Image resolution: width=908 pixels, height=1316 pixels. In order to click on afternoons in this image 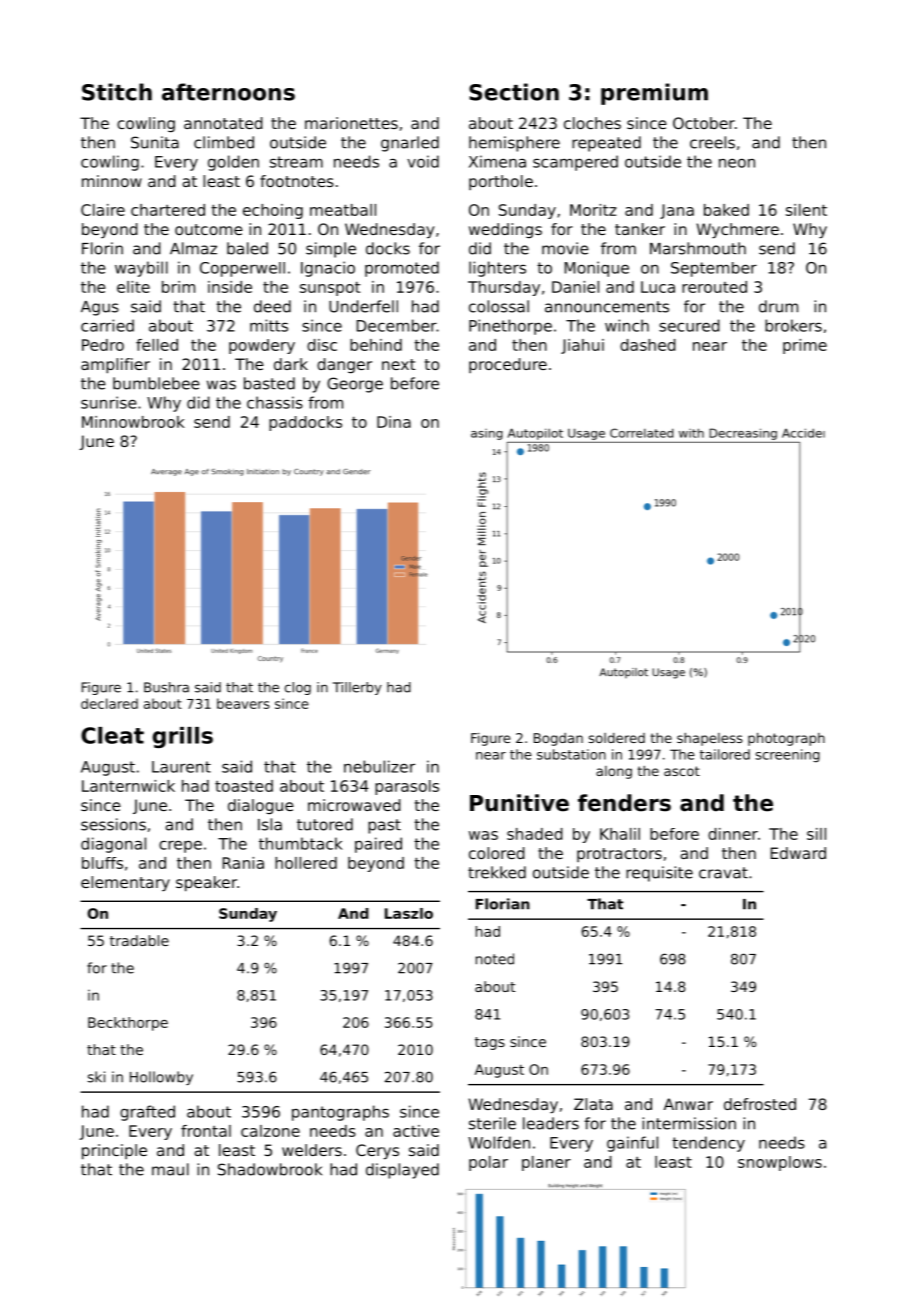, I will do `click(228, 92)`.
